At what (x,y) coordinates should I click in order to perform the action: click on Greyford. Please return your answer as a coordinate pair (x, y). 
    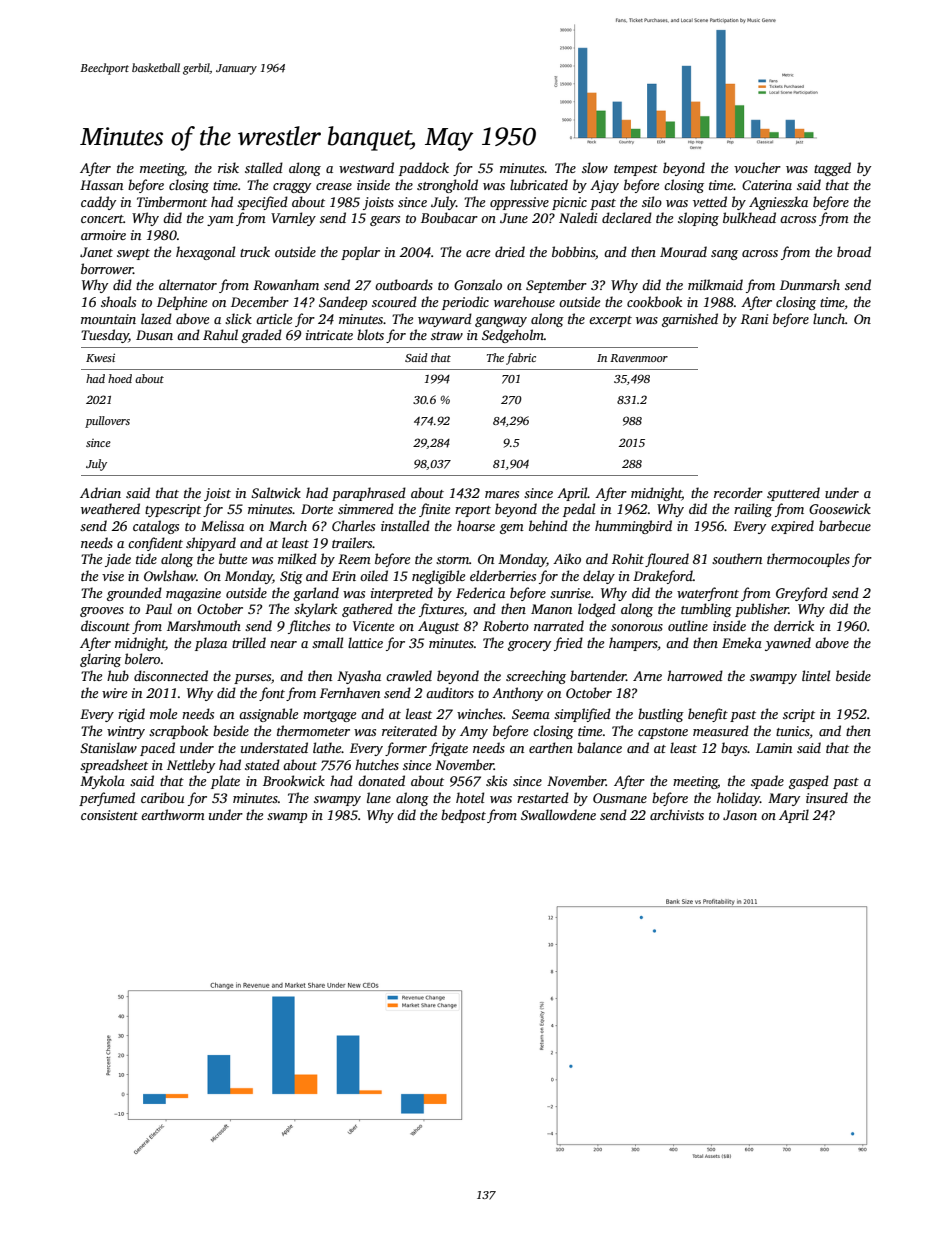
    Looking at the image, I should click on (802, 594).
